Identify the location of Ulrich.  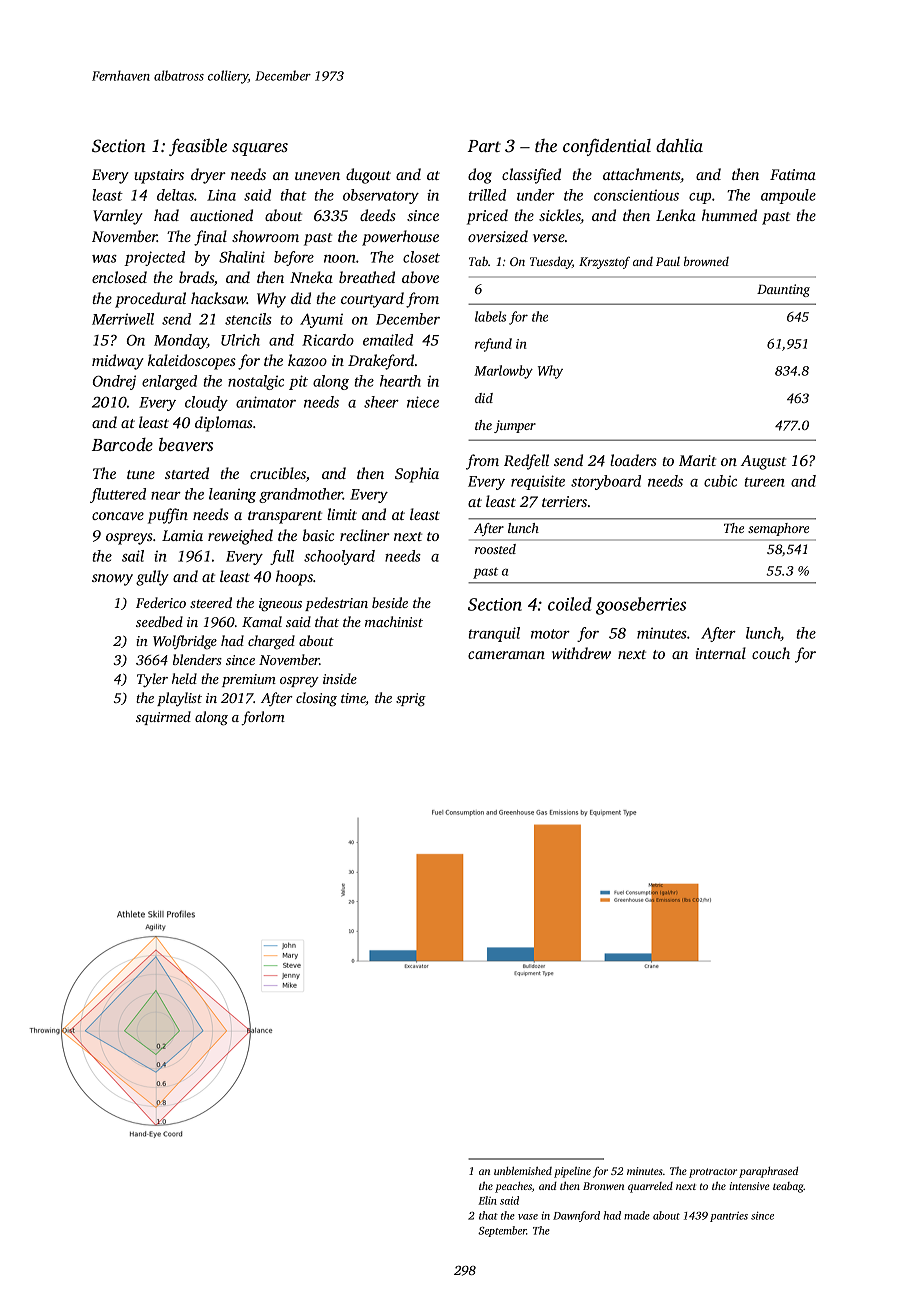
(240, 340).
